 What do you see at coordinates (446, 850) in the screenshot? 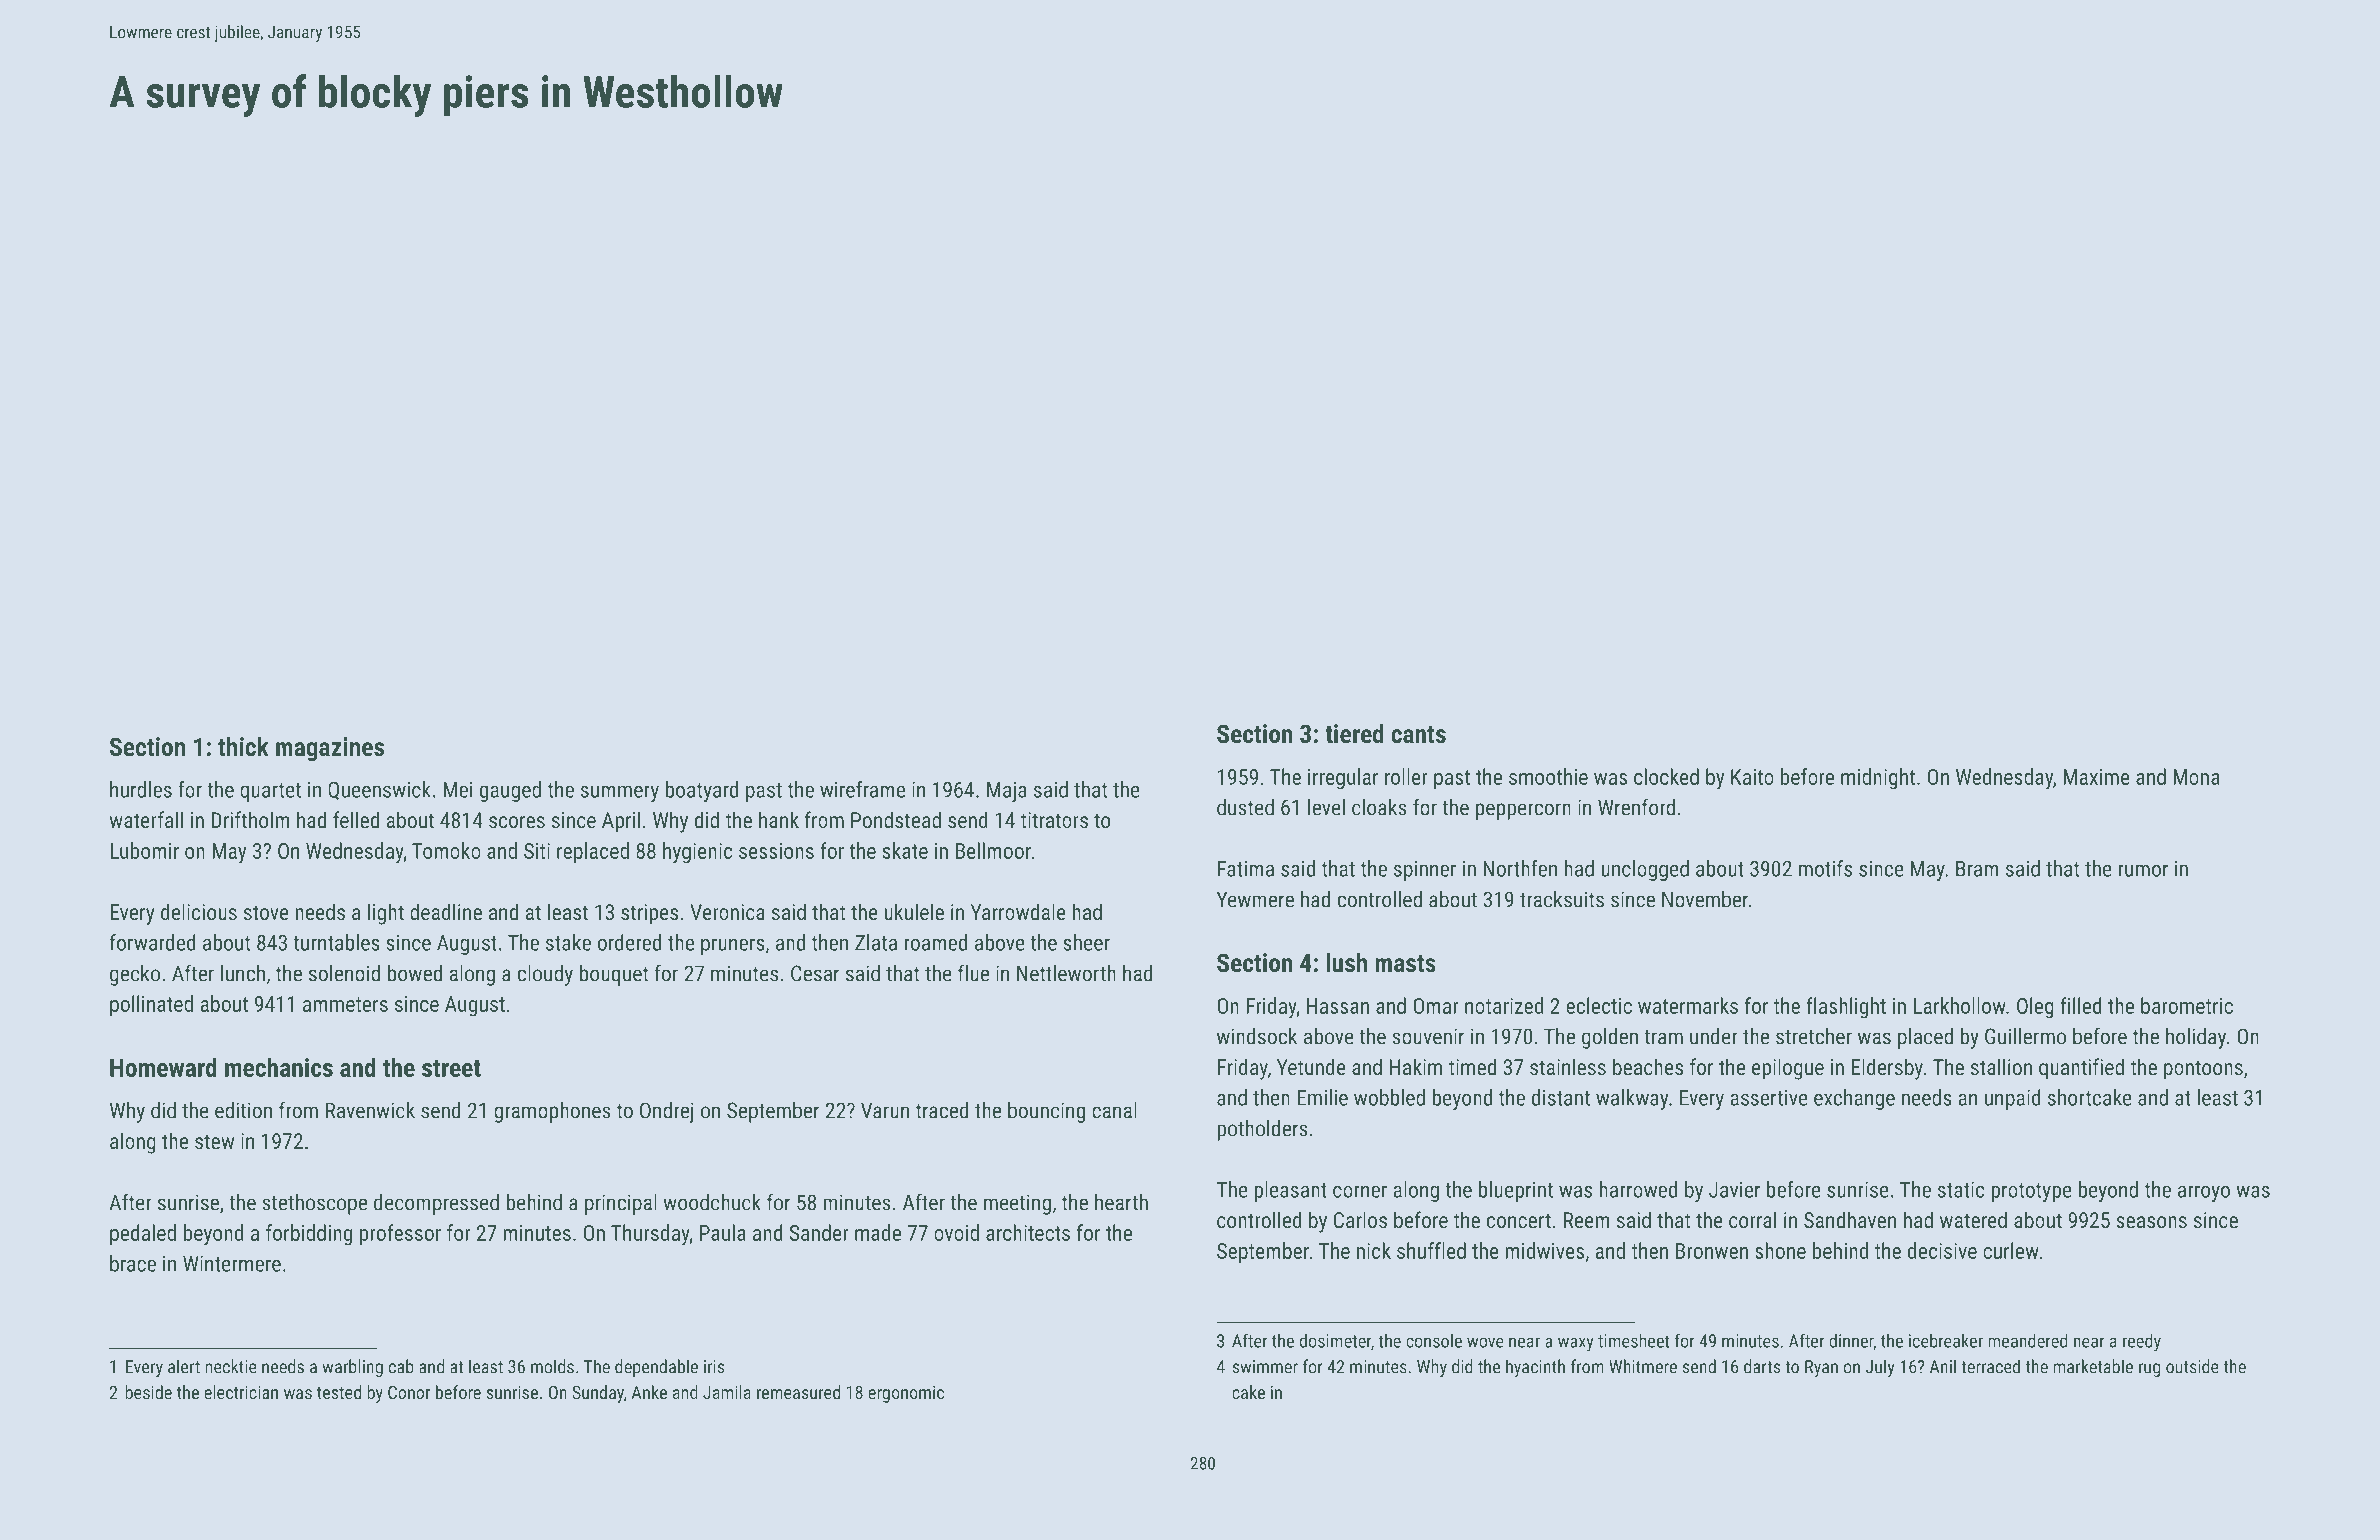
I see `Tomoko` at bounding box center [446, 850].
